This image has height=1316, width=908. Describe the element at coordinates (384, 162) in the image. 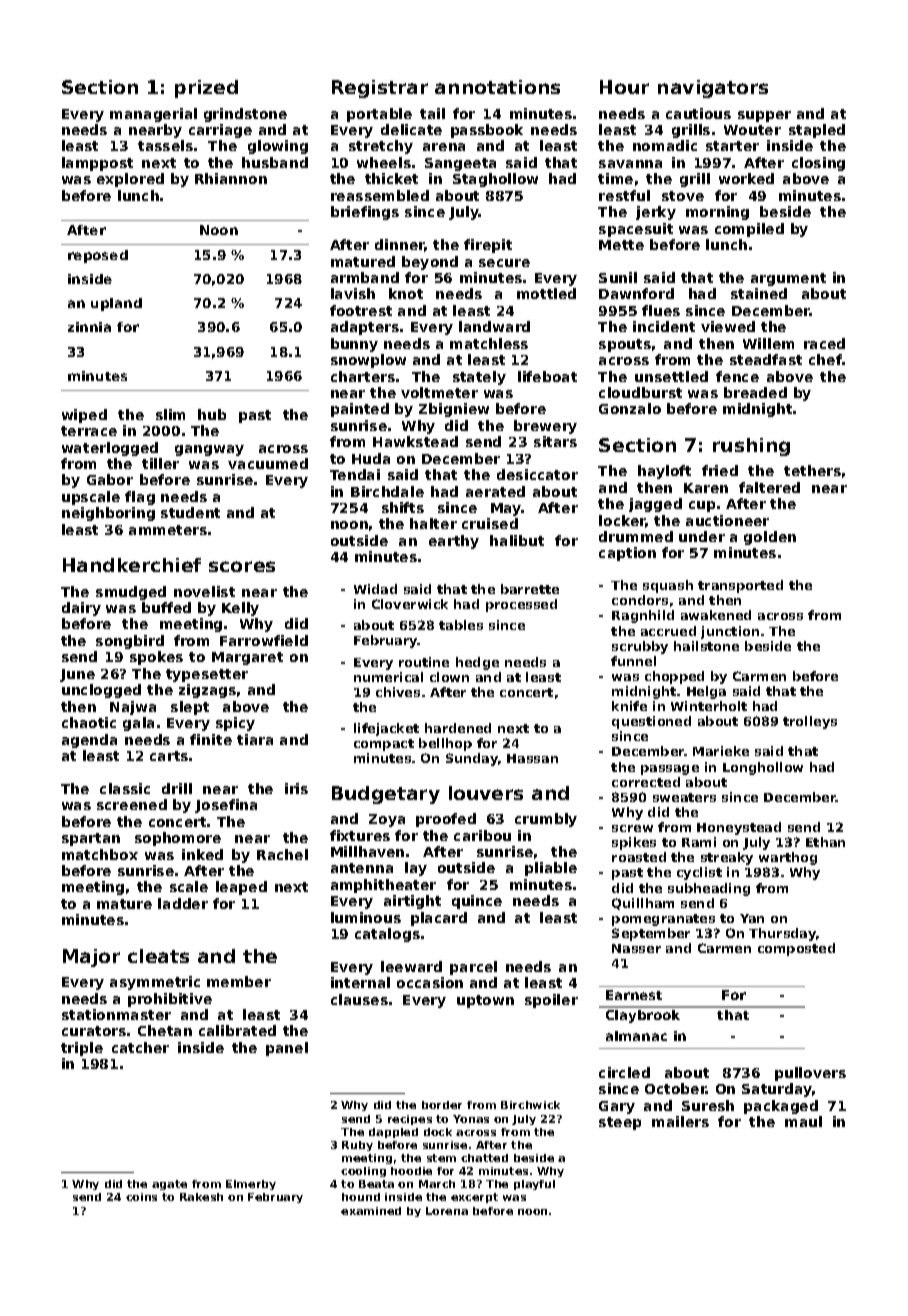

I see `wheels` at that location.
